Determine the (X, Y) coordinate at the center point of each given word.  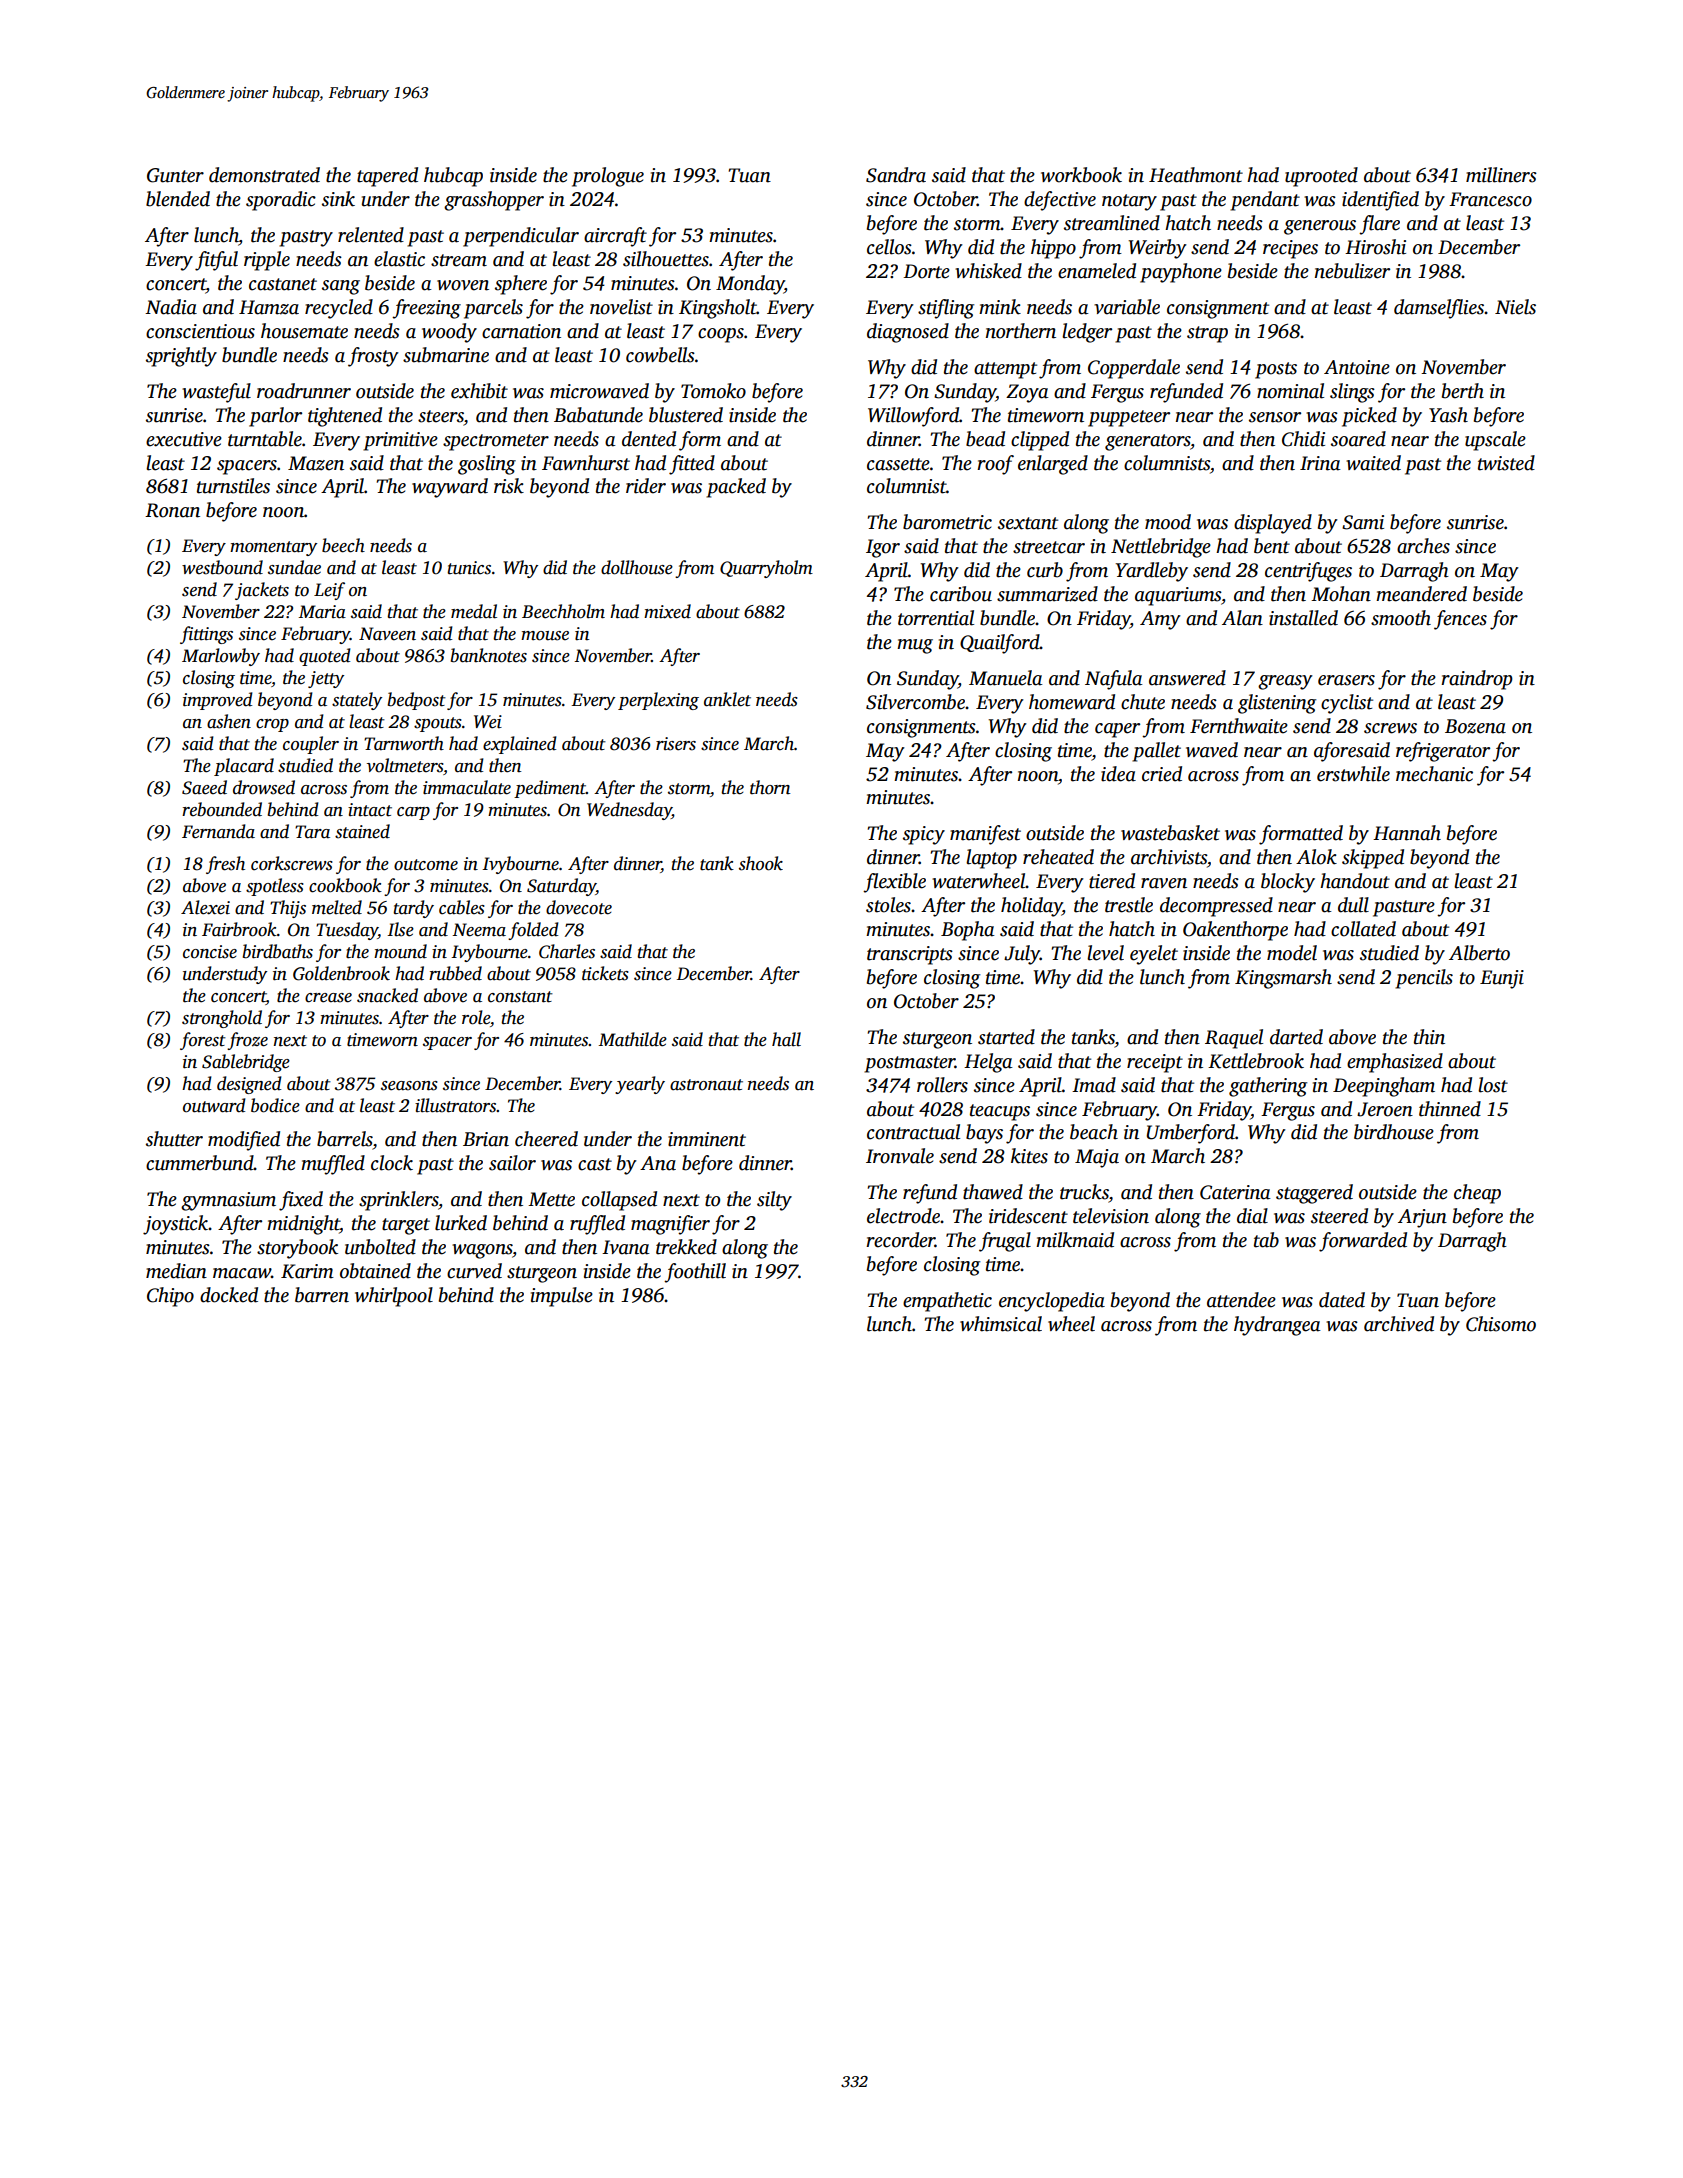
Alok (1316, 857)
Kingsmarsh (1283, 979)
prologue (608, 177)
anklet (727, 699)
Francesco (1490, 199)
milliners (1501, 175)
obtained (375, 1271)
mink (1000, 307)
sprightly (181, 357)
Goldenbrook (341, 973)
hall (786, 1039)
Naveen (387, 634)
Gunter (175, 175)
